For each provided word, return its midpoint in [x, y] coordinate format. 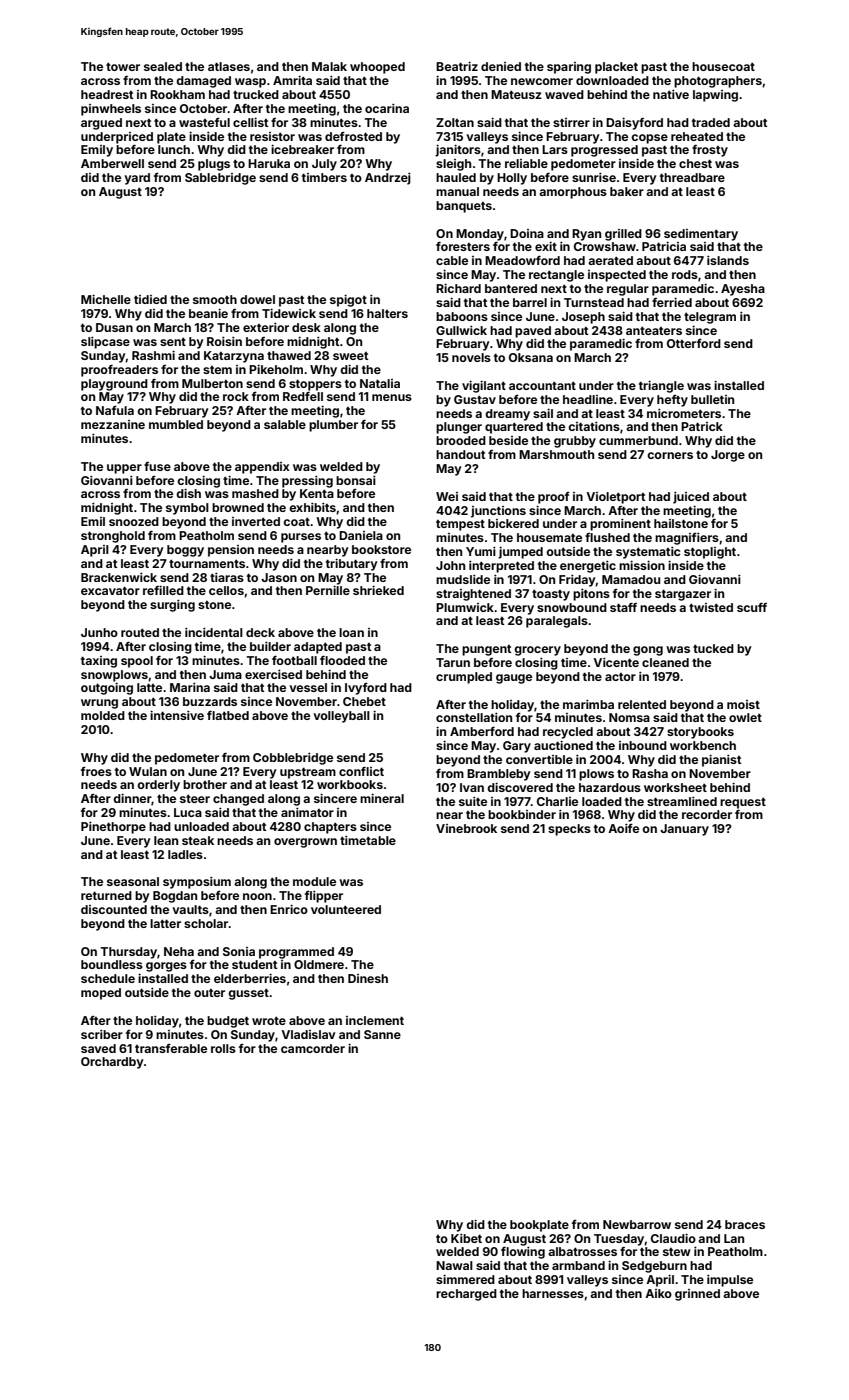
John [450, 565]
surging [172, 606]
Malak [329, 66]
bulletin [712, 399]
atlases [229, 66]
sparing [569, 68]
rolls [223, 1048]
